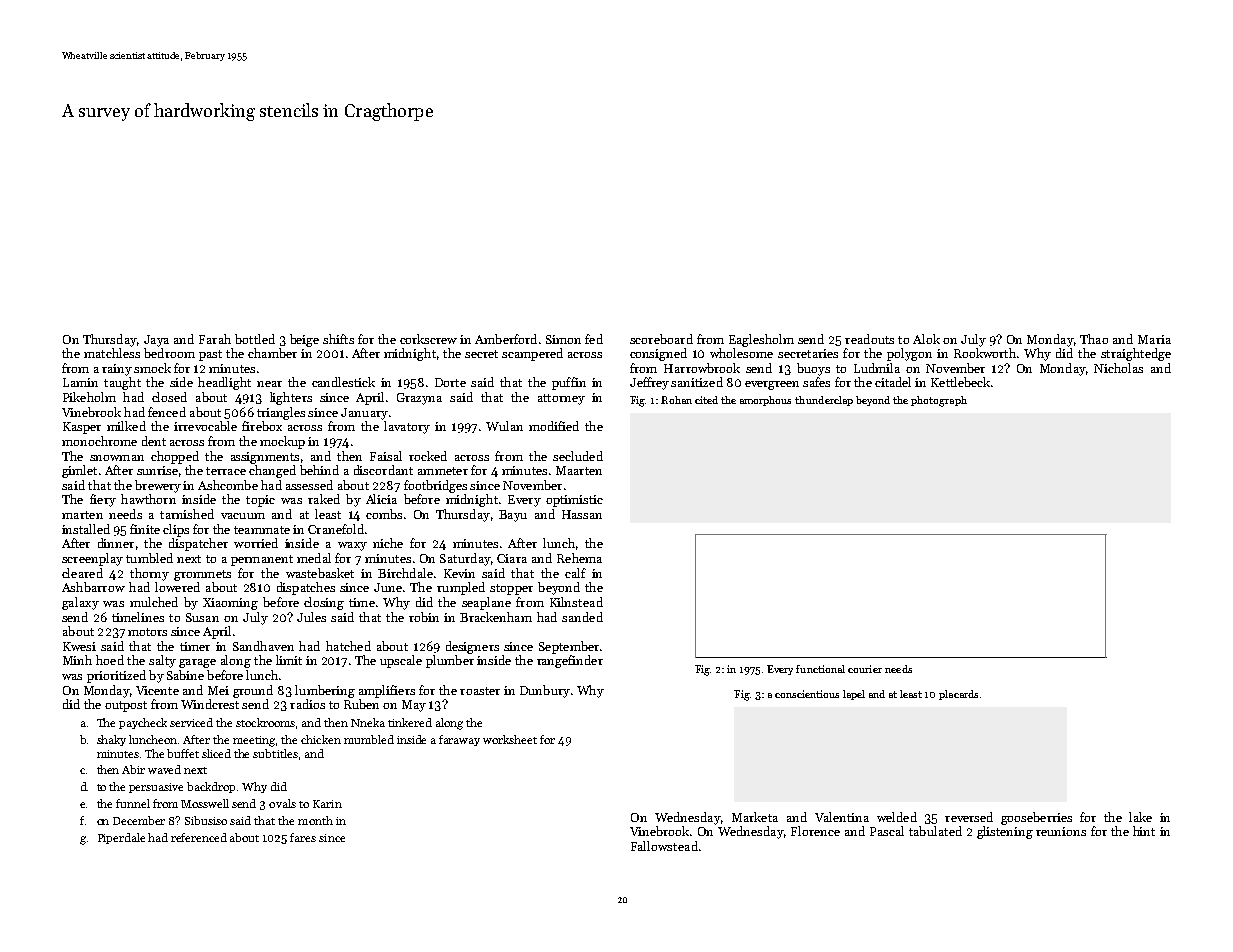 The height and width of the document is (952, 1233). Describe the element at coordinates (1061, 831) in the document. I see `reunions` at that location.
